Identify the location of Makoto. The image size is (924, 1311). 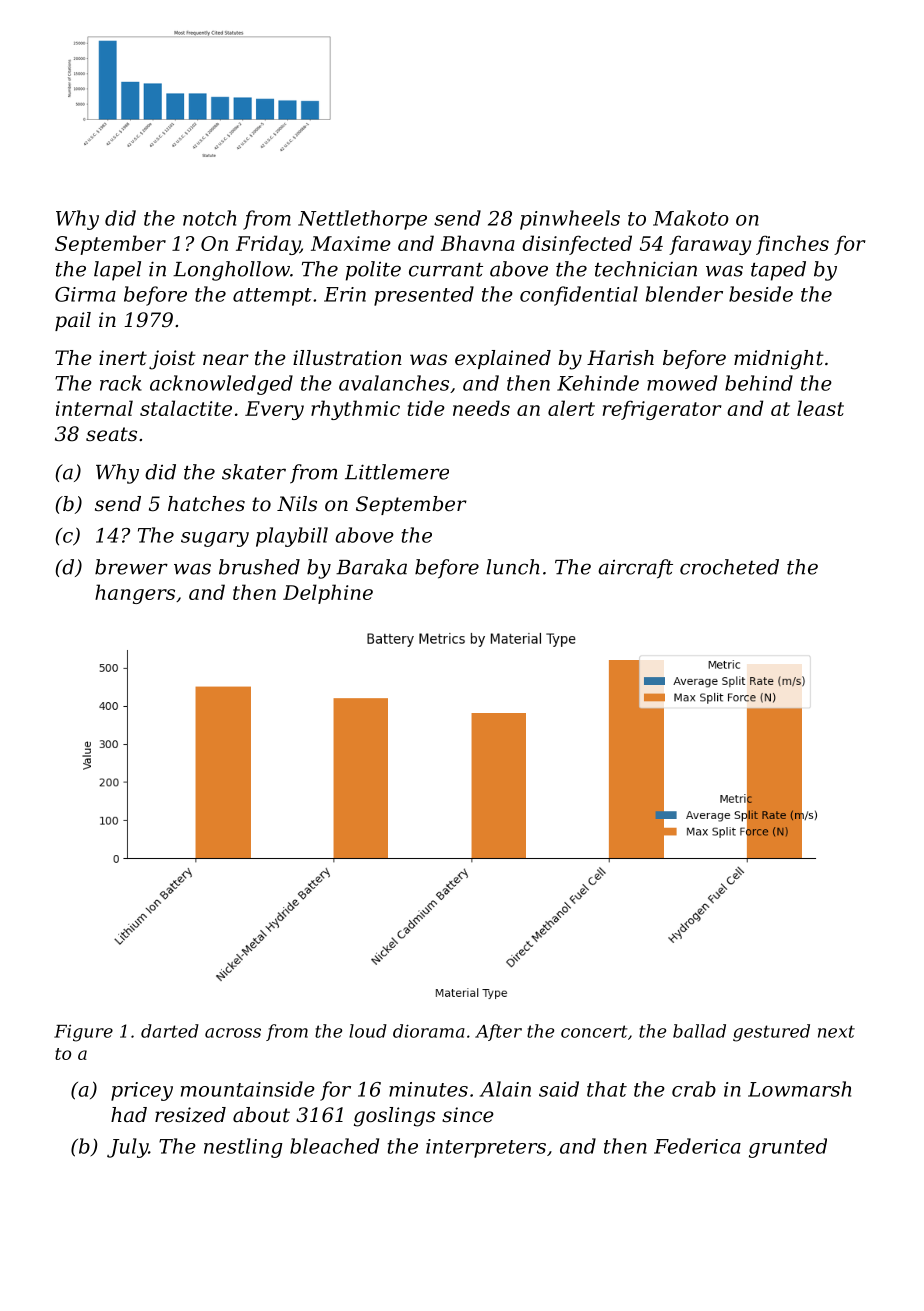
(691, 218).
